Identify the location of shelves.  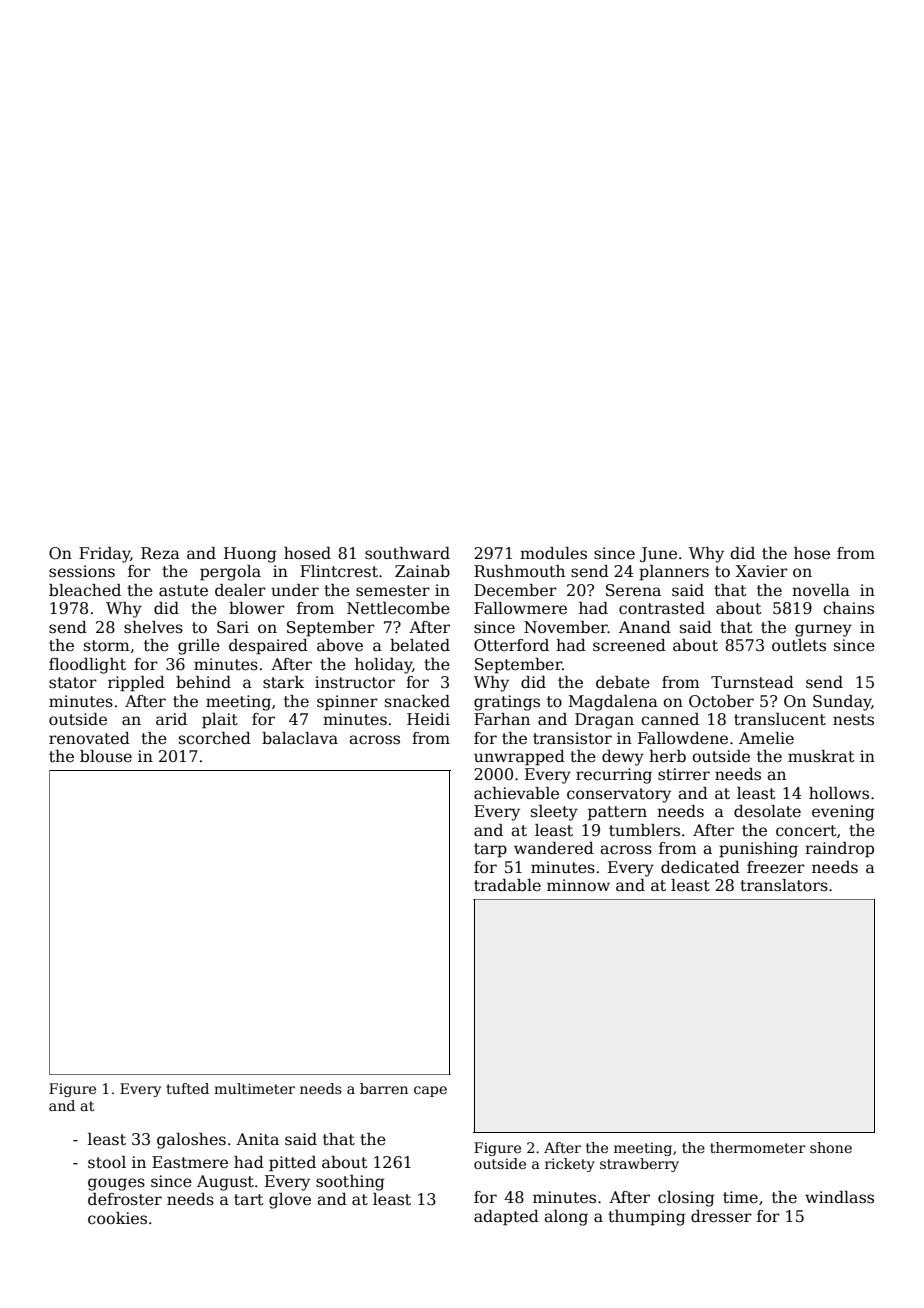
(153, 627).
